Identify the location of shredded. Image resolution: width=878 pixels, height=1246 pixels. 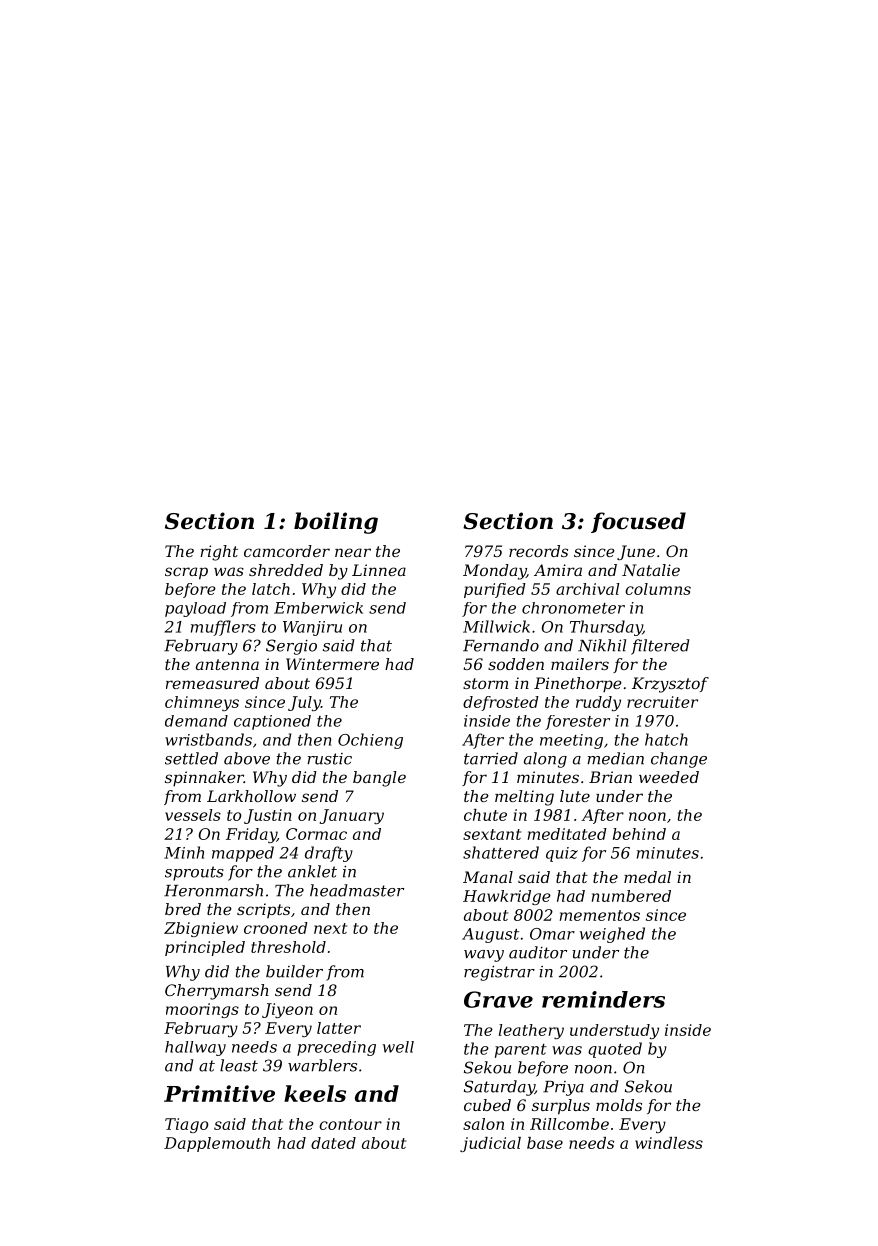
(286, 570).
